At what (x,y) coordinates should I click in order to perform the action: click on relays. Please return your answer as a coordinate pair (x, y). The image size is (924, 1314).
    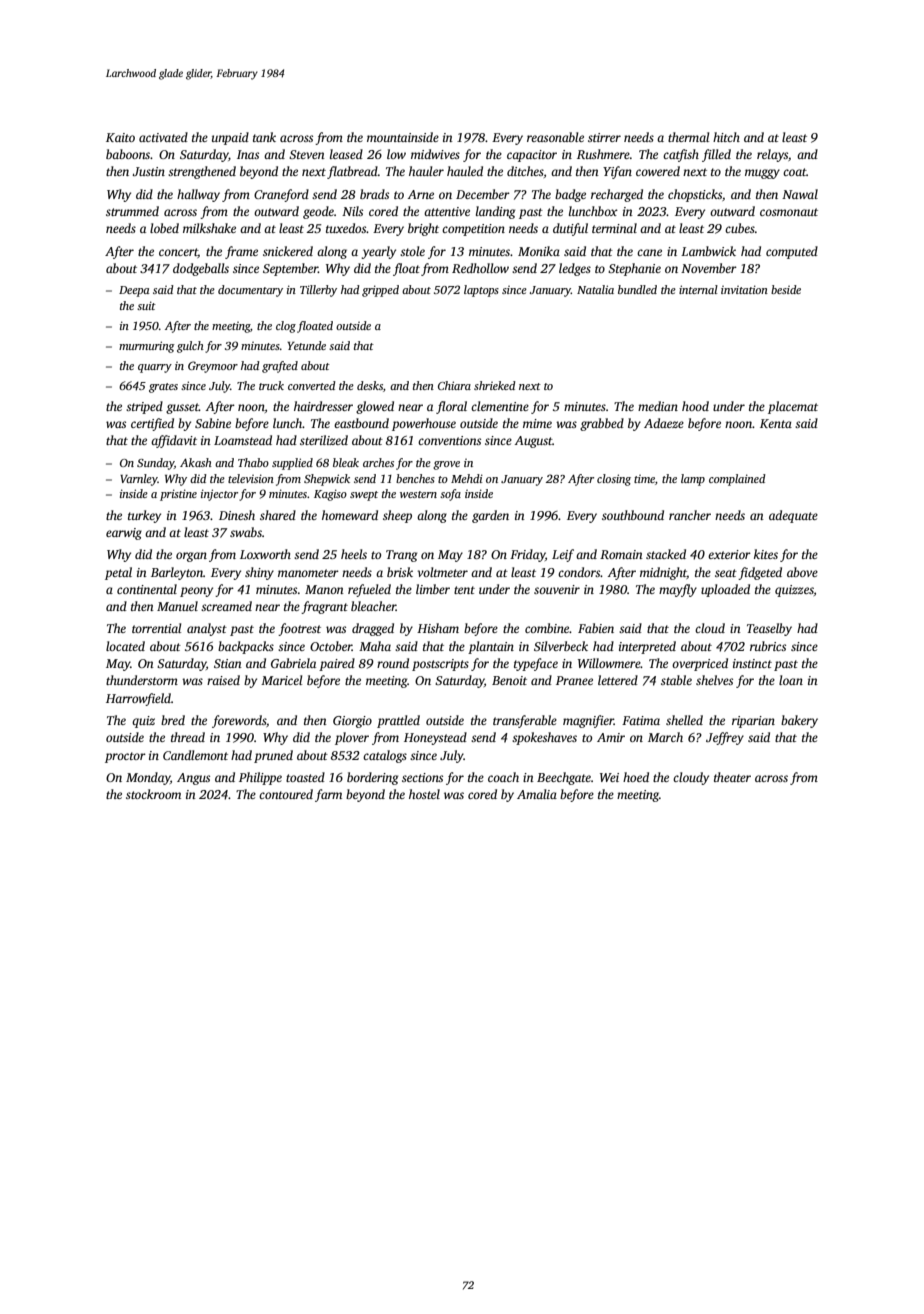
    Looking at the image, I should click on (772, 155).
